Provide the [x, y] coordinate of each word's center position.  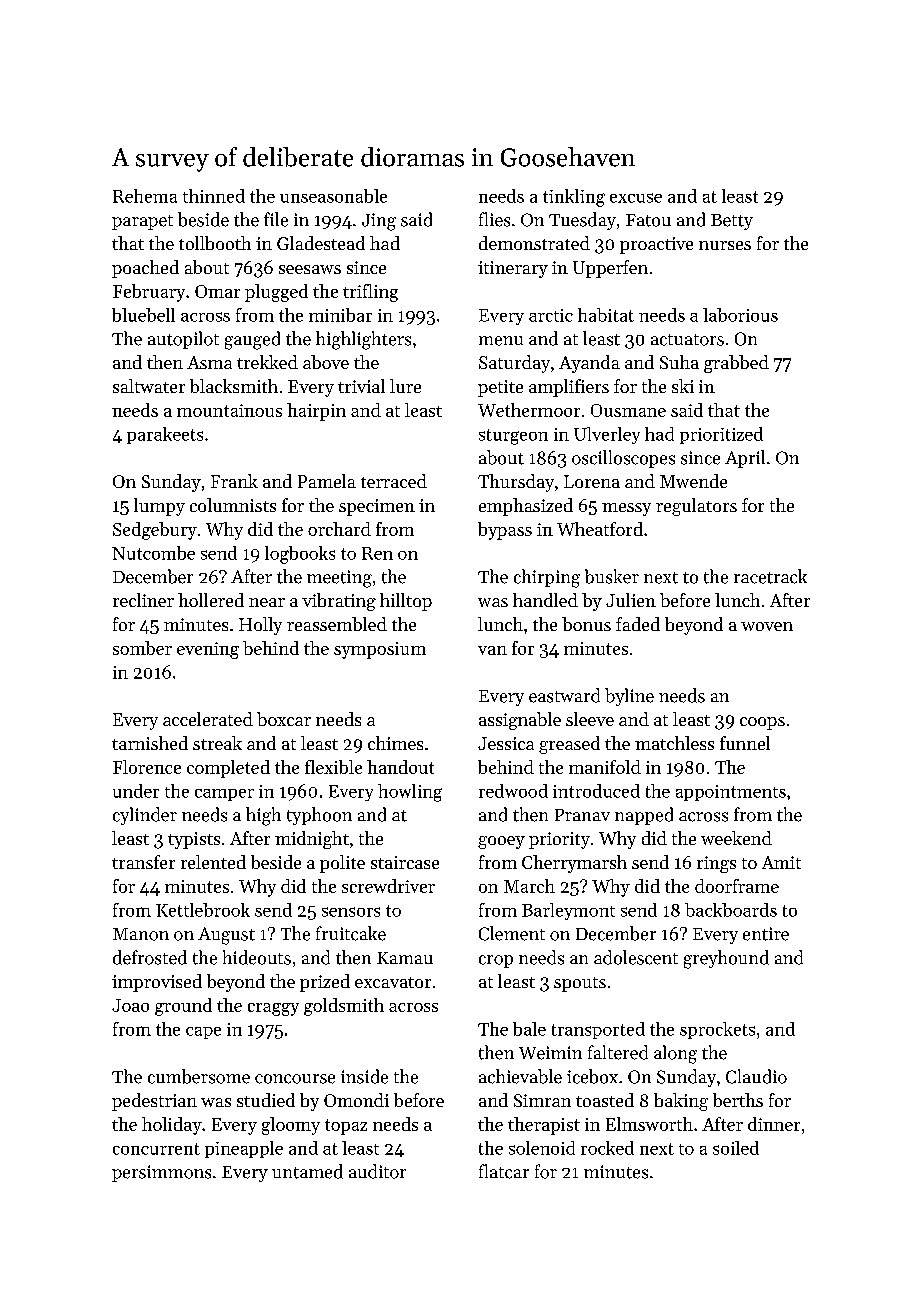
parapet [142, 222]
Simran [542, 1100]
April [745, 459]
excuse [636, 198]
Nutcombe [153, 553]
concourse [295, 1079]
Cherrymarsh [574, 864]
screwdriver [388, 886]
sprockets [717, 1030]
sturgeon [513, 437]
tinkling [574, 198]
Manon [141, 934]
